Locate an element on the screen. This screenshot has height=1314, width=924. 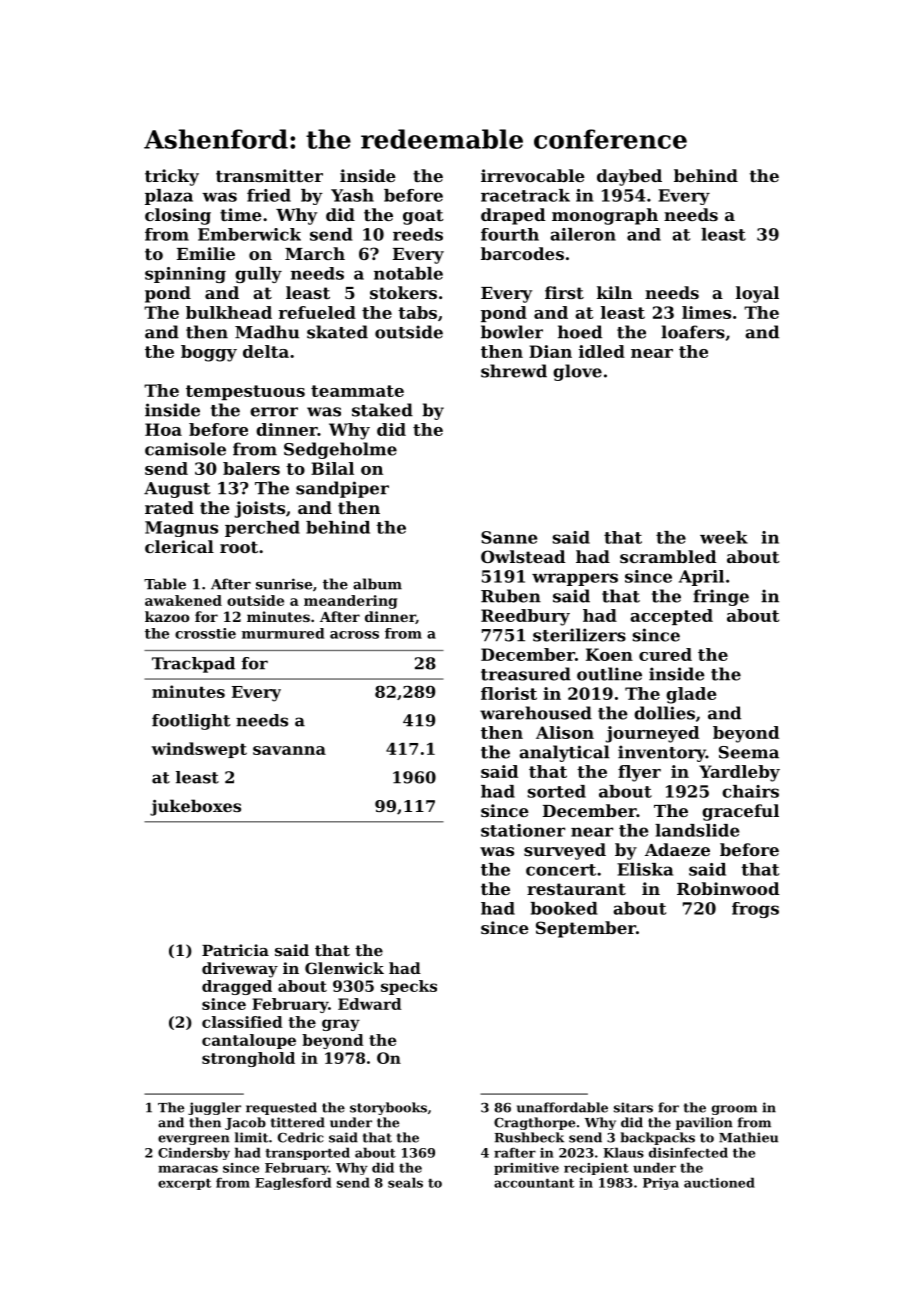
loafers is located at coordinates (693, 332).
